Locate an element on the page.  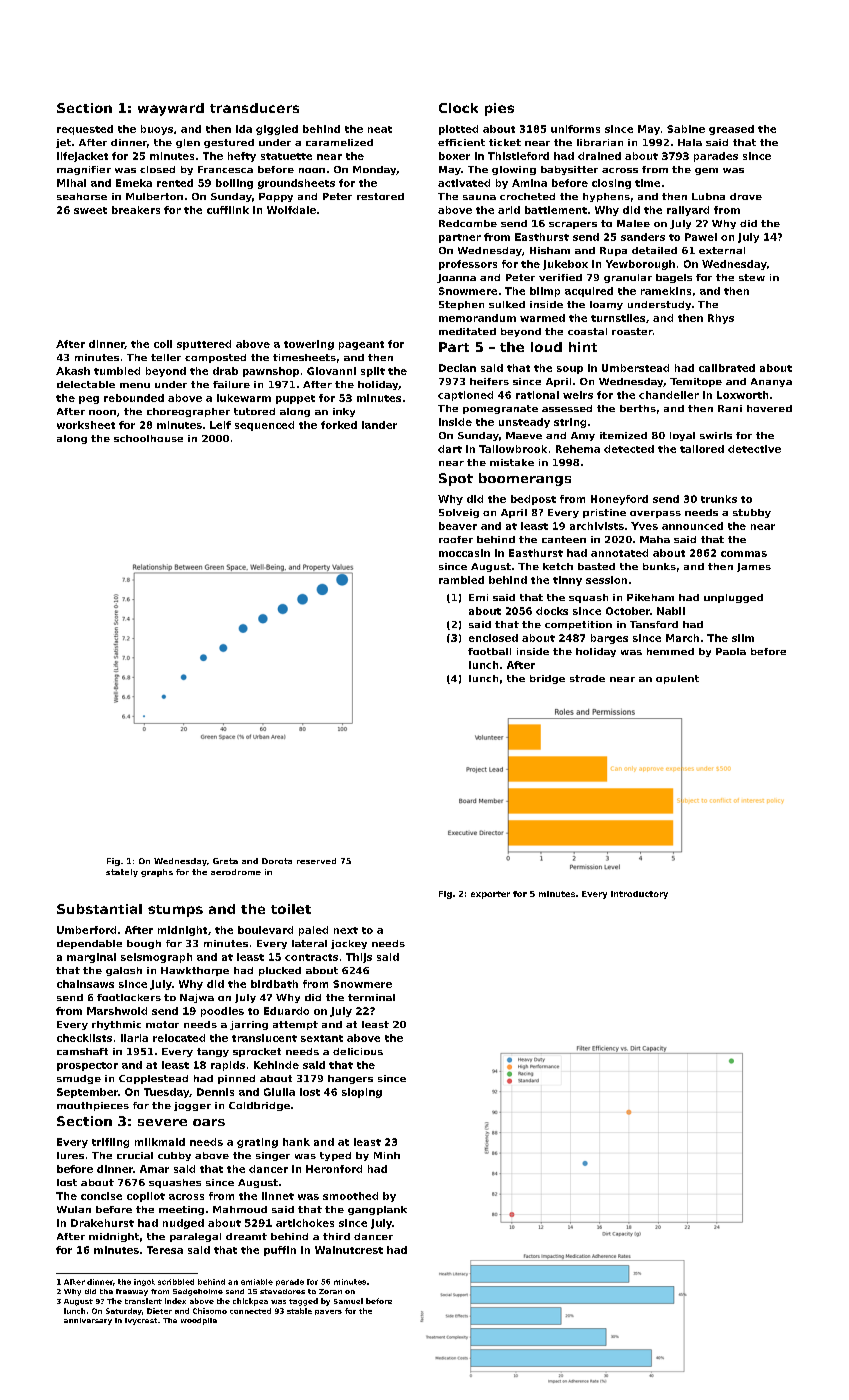
neat is located at coordinates (380, 129).
